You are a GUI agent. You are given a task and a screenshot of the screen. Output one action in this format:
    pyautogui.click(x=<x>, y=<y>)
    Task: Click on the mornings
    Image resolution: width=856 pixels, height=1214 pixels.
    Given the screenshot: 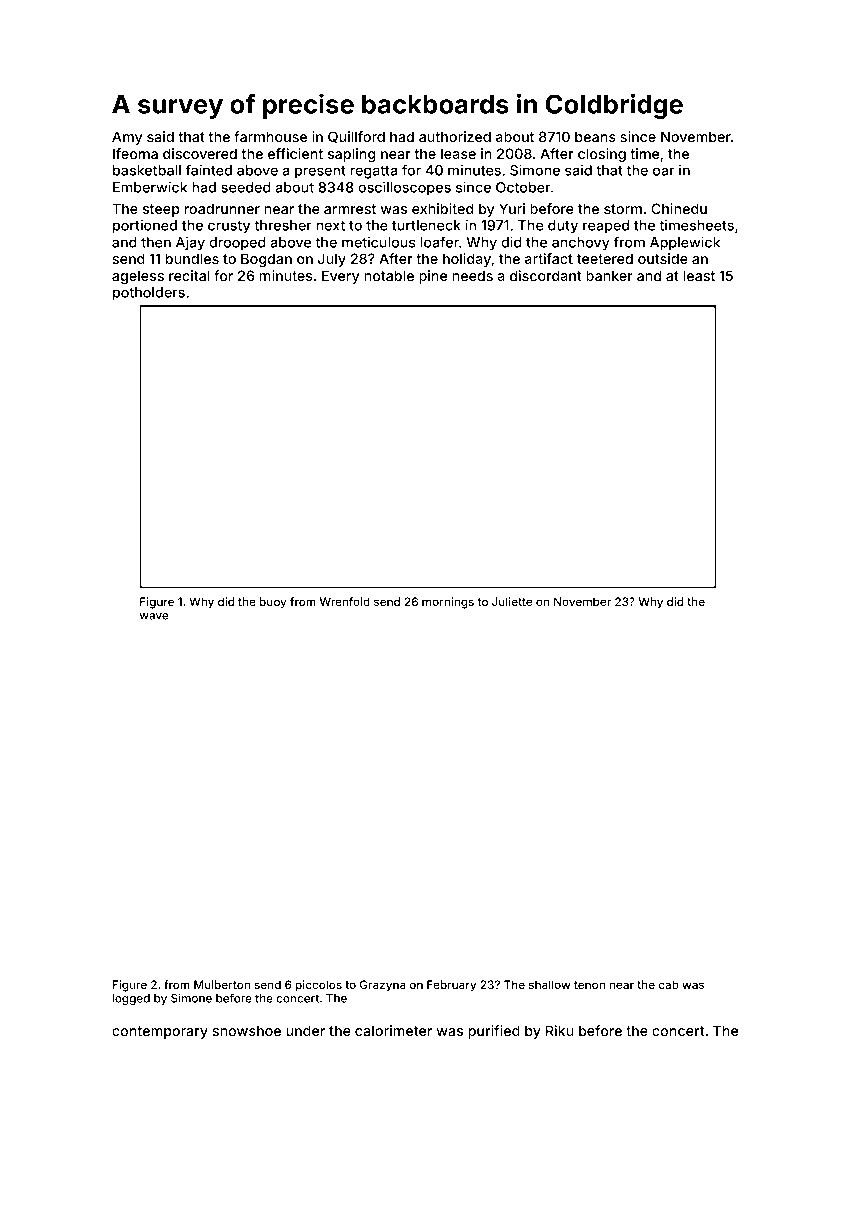 What is the action you would take?
    pyautogui.click(x=448, y=603)
